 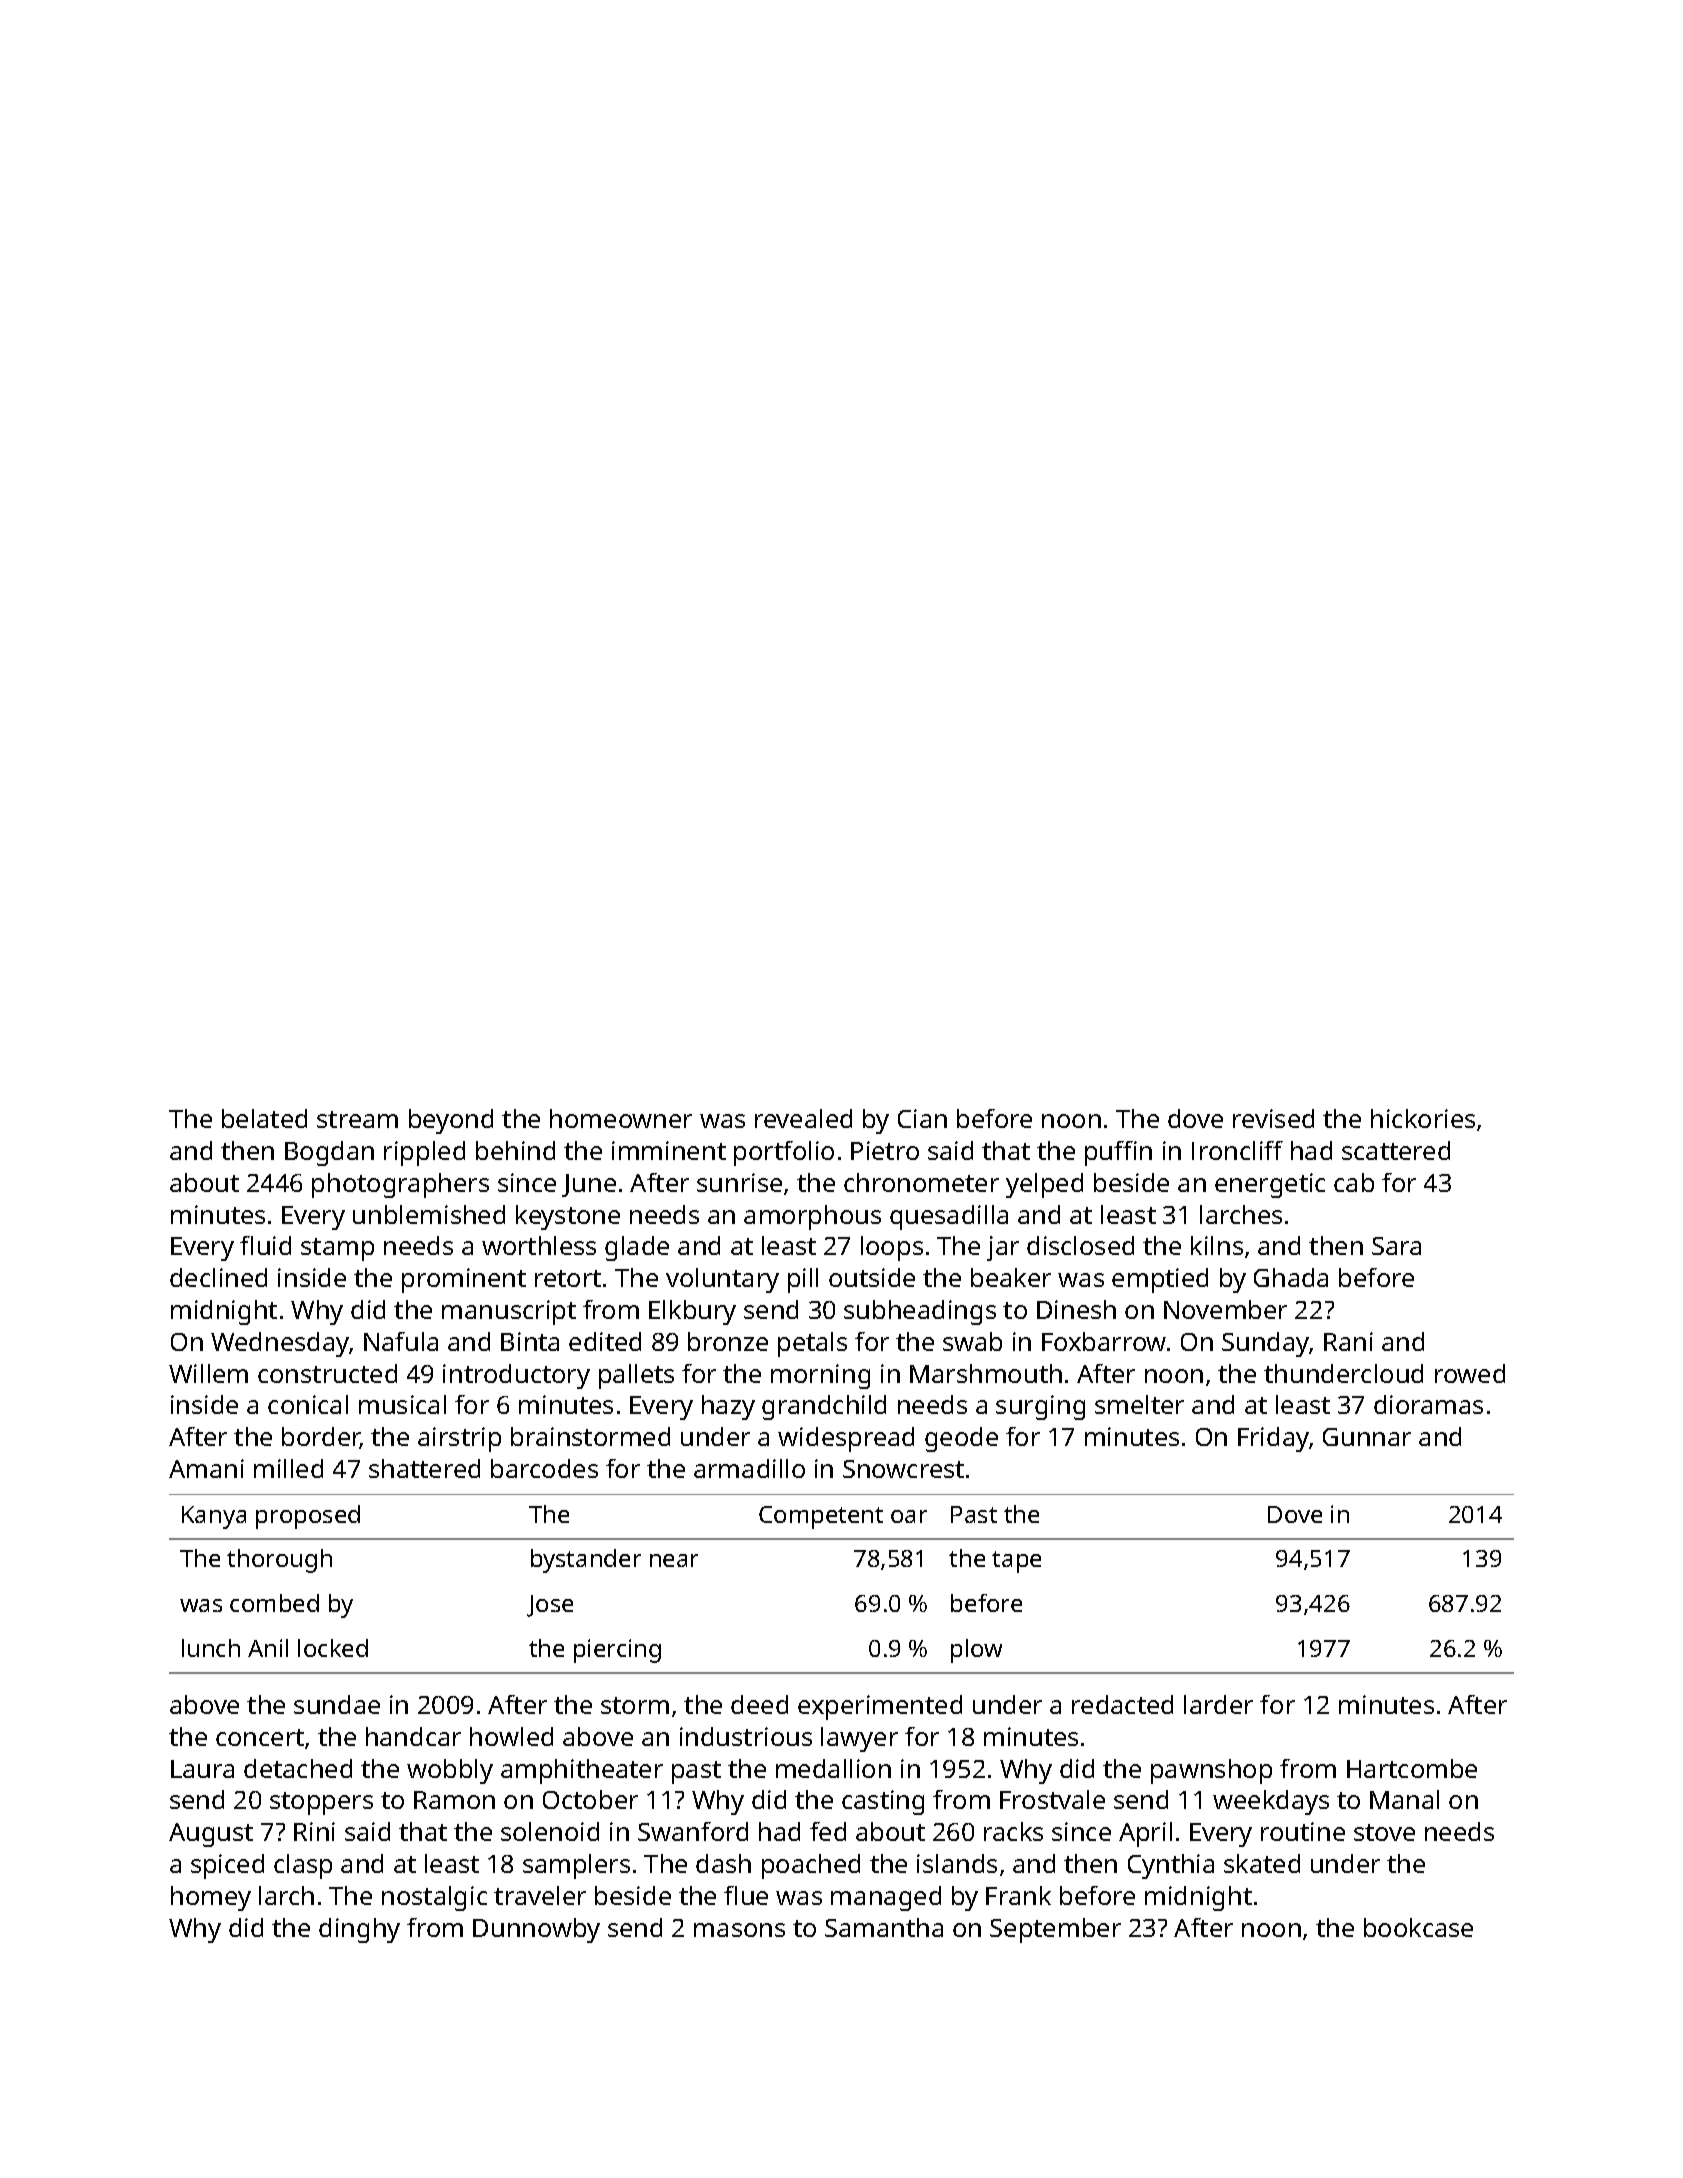 What do you see at coordinates (359, 1930) in the page?
I see `dinghy` at bounding box center [359, 1930].
